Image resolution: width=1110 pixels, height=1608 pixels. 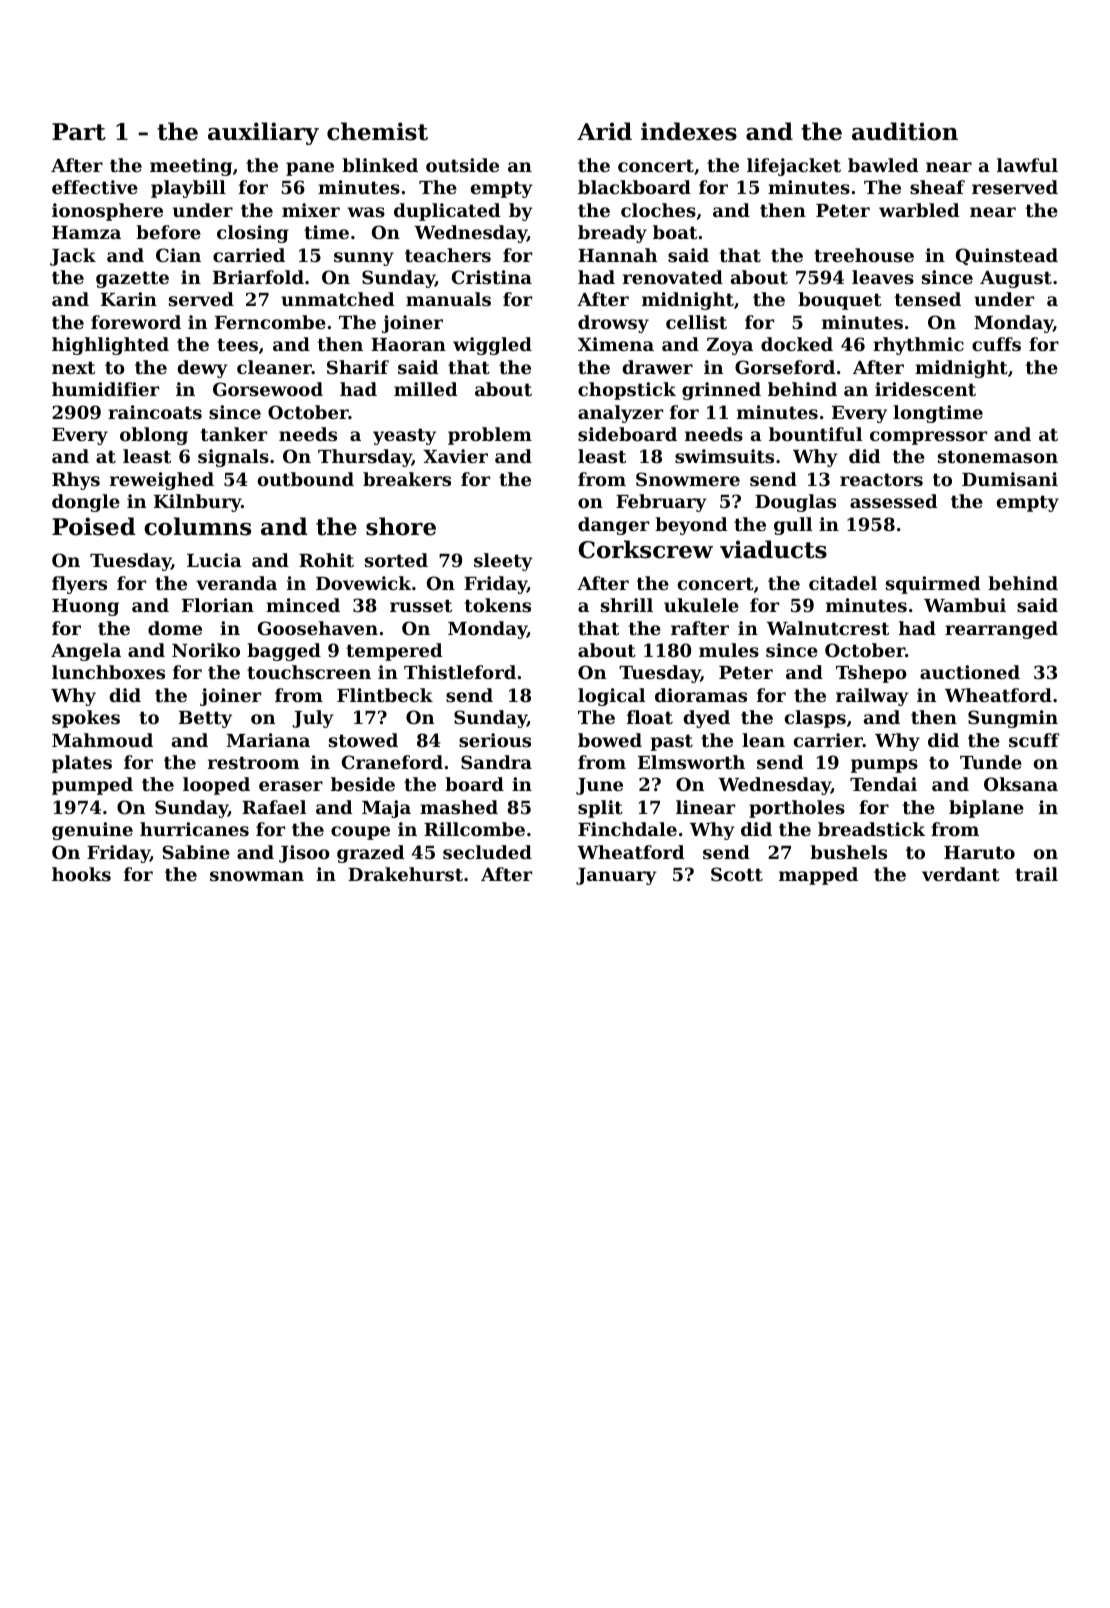 I want to click on humidifier, so click(x=105, y=389).
